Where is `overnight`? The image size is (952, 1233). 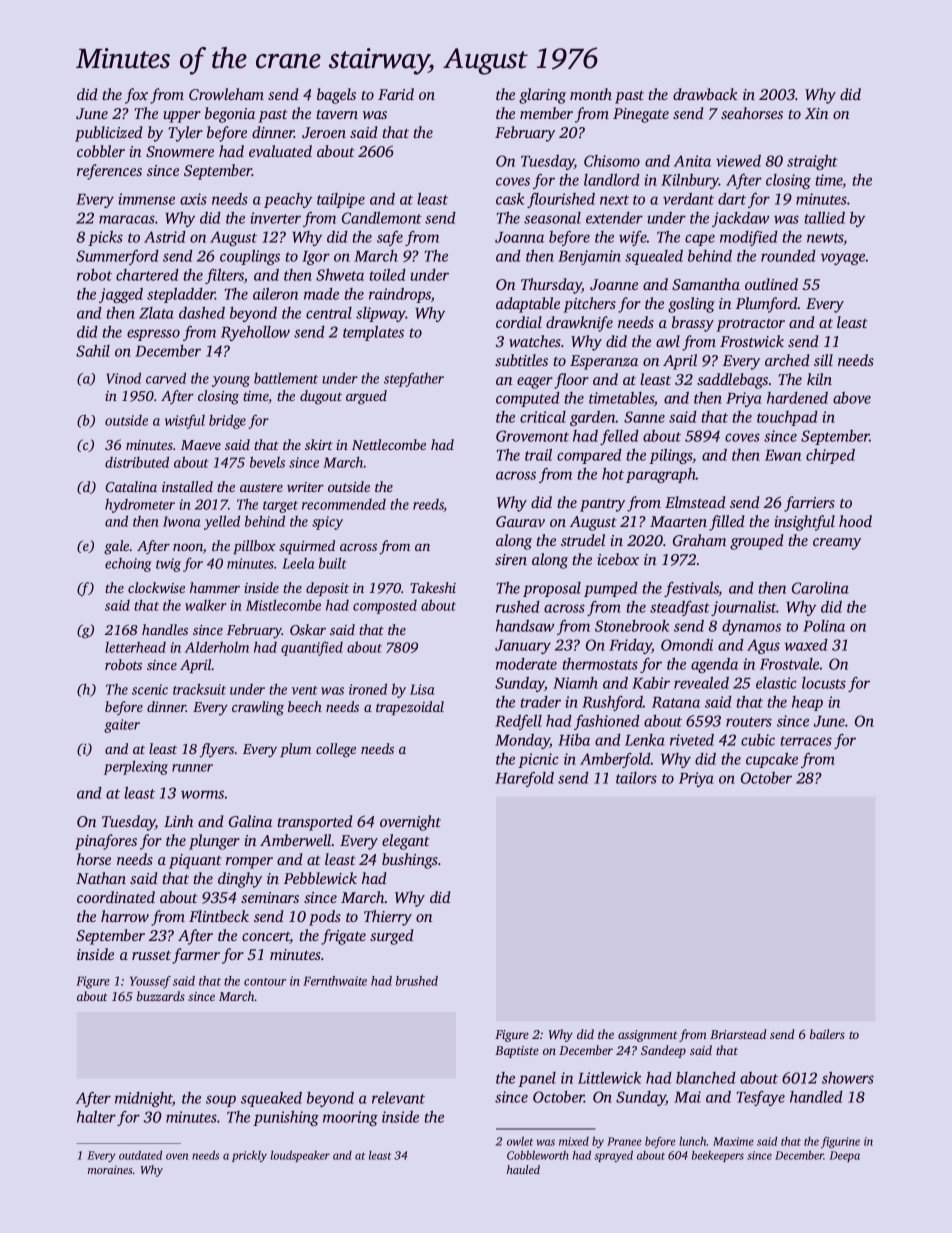 overnight is located at coordinates (410, 823).
